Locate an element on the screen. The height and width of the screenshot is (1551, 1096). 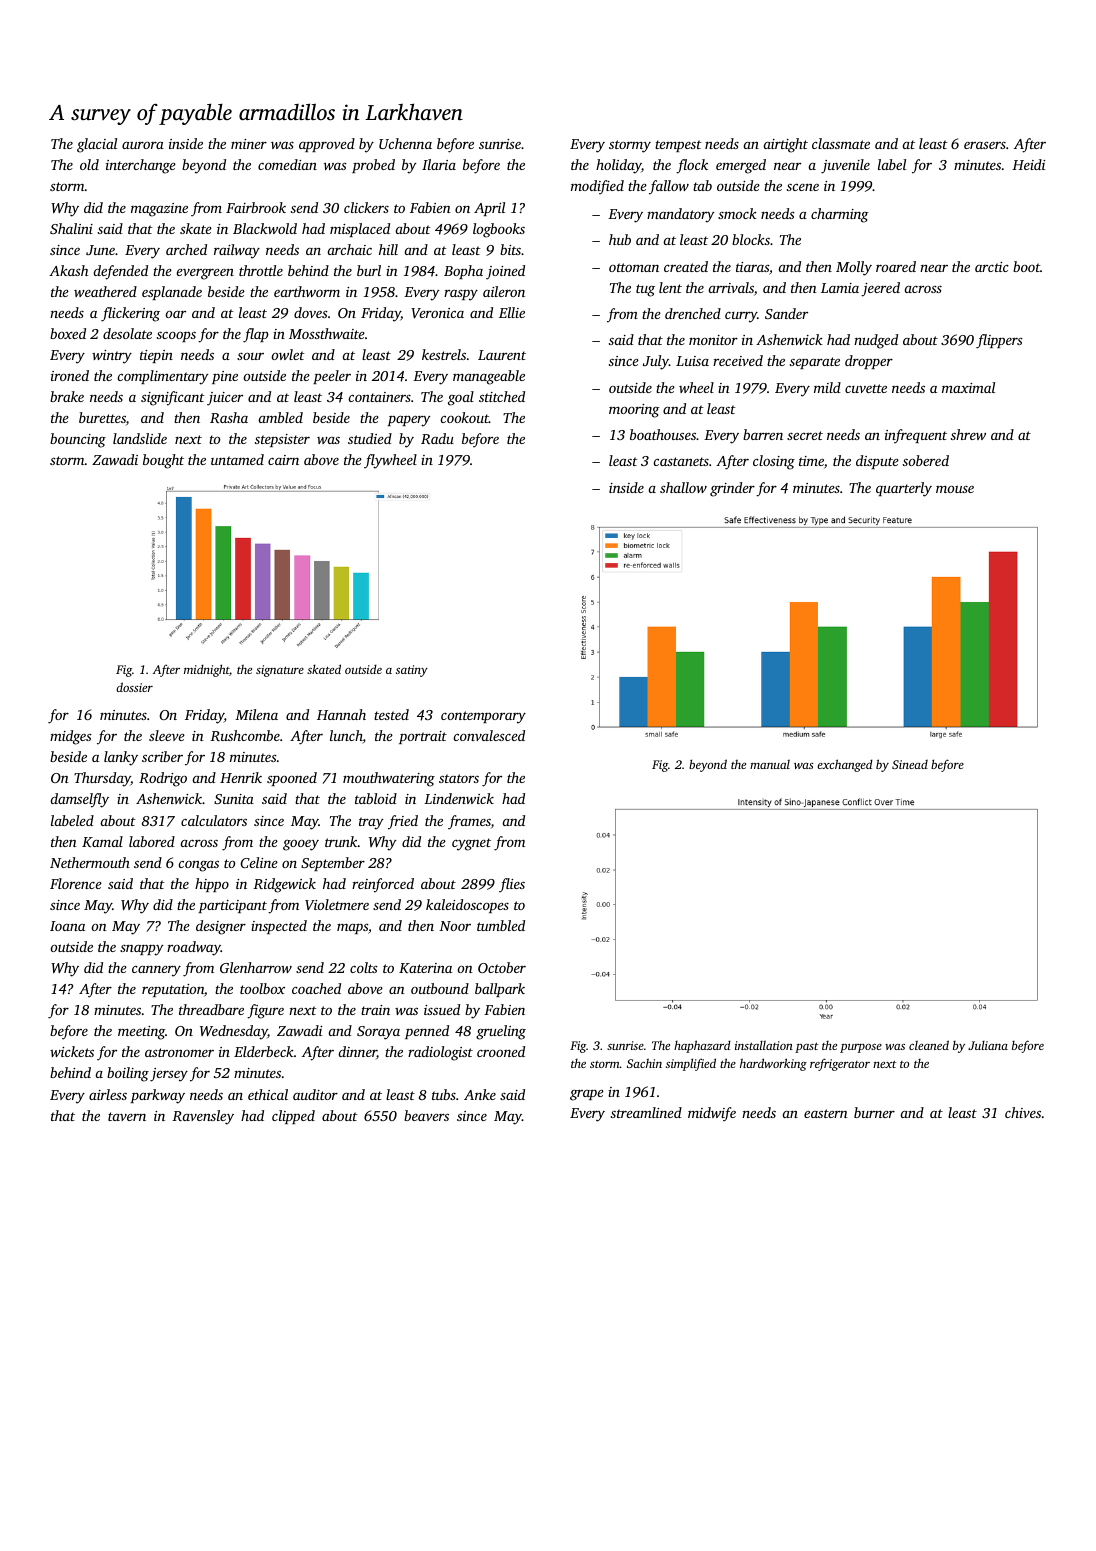
emerged is located at coordinates (741, 166).
